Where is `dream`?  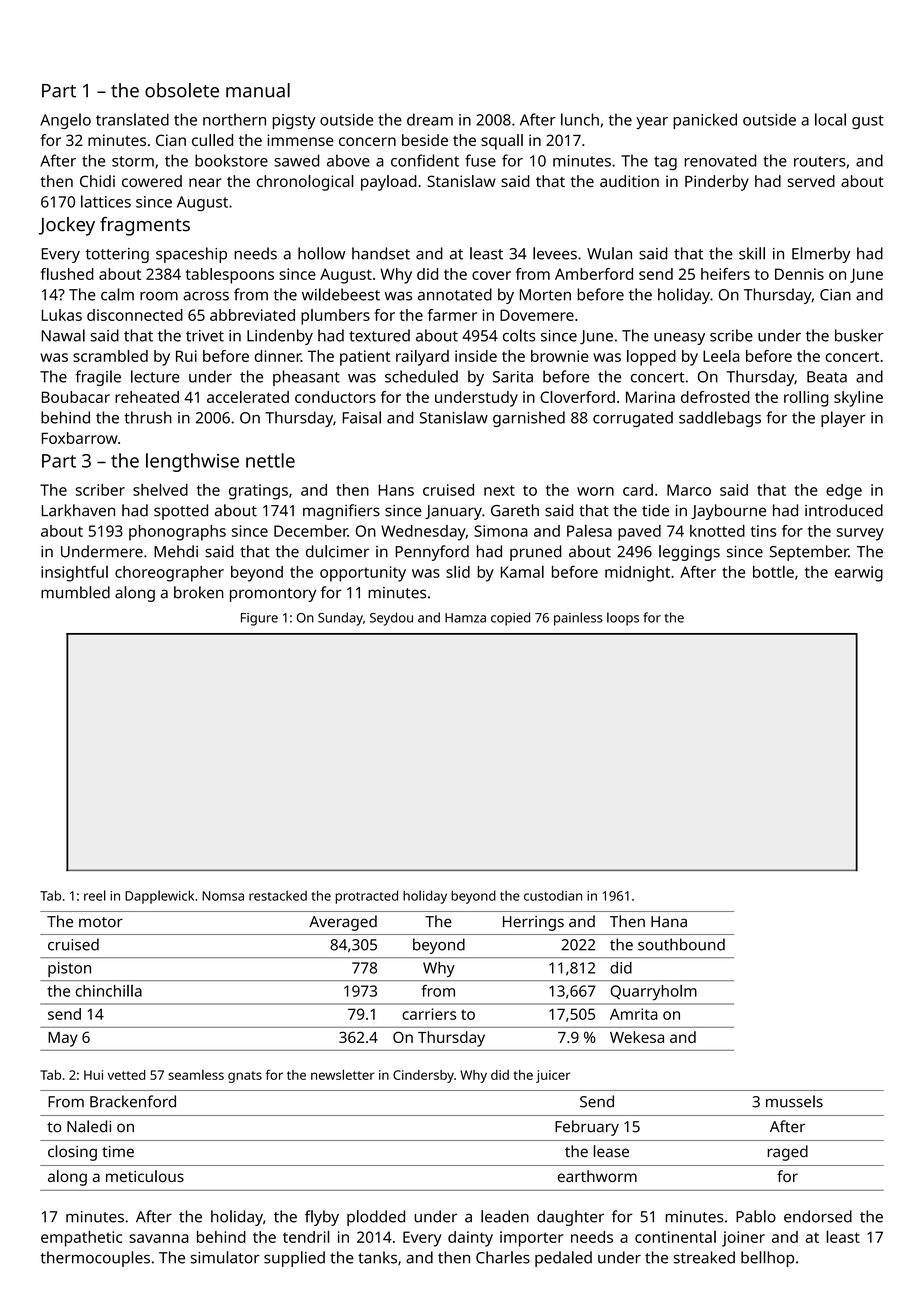 dream is located at coordinates (430, 119).
